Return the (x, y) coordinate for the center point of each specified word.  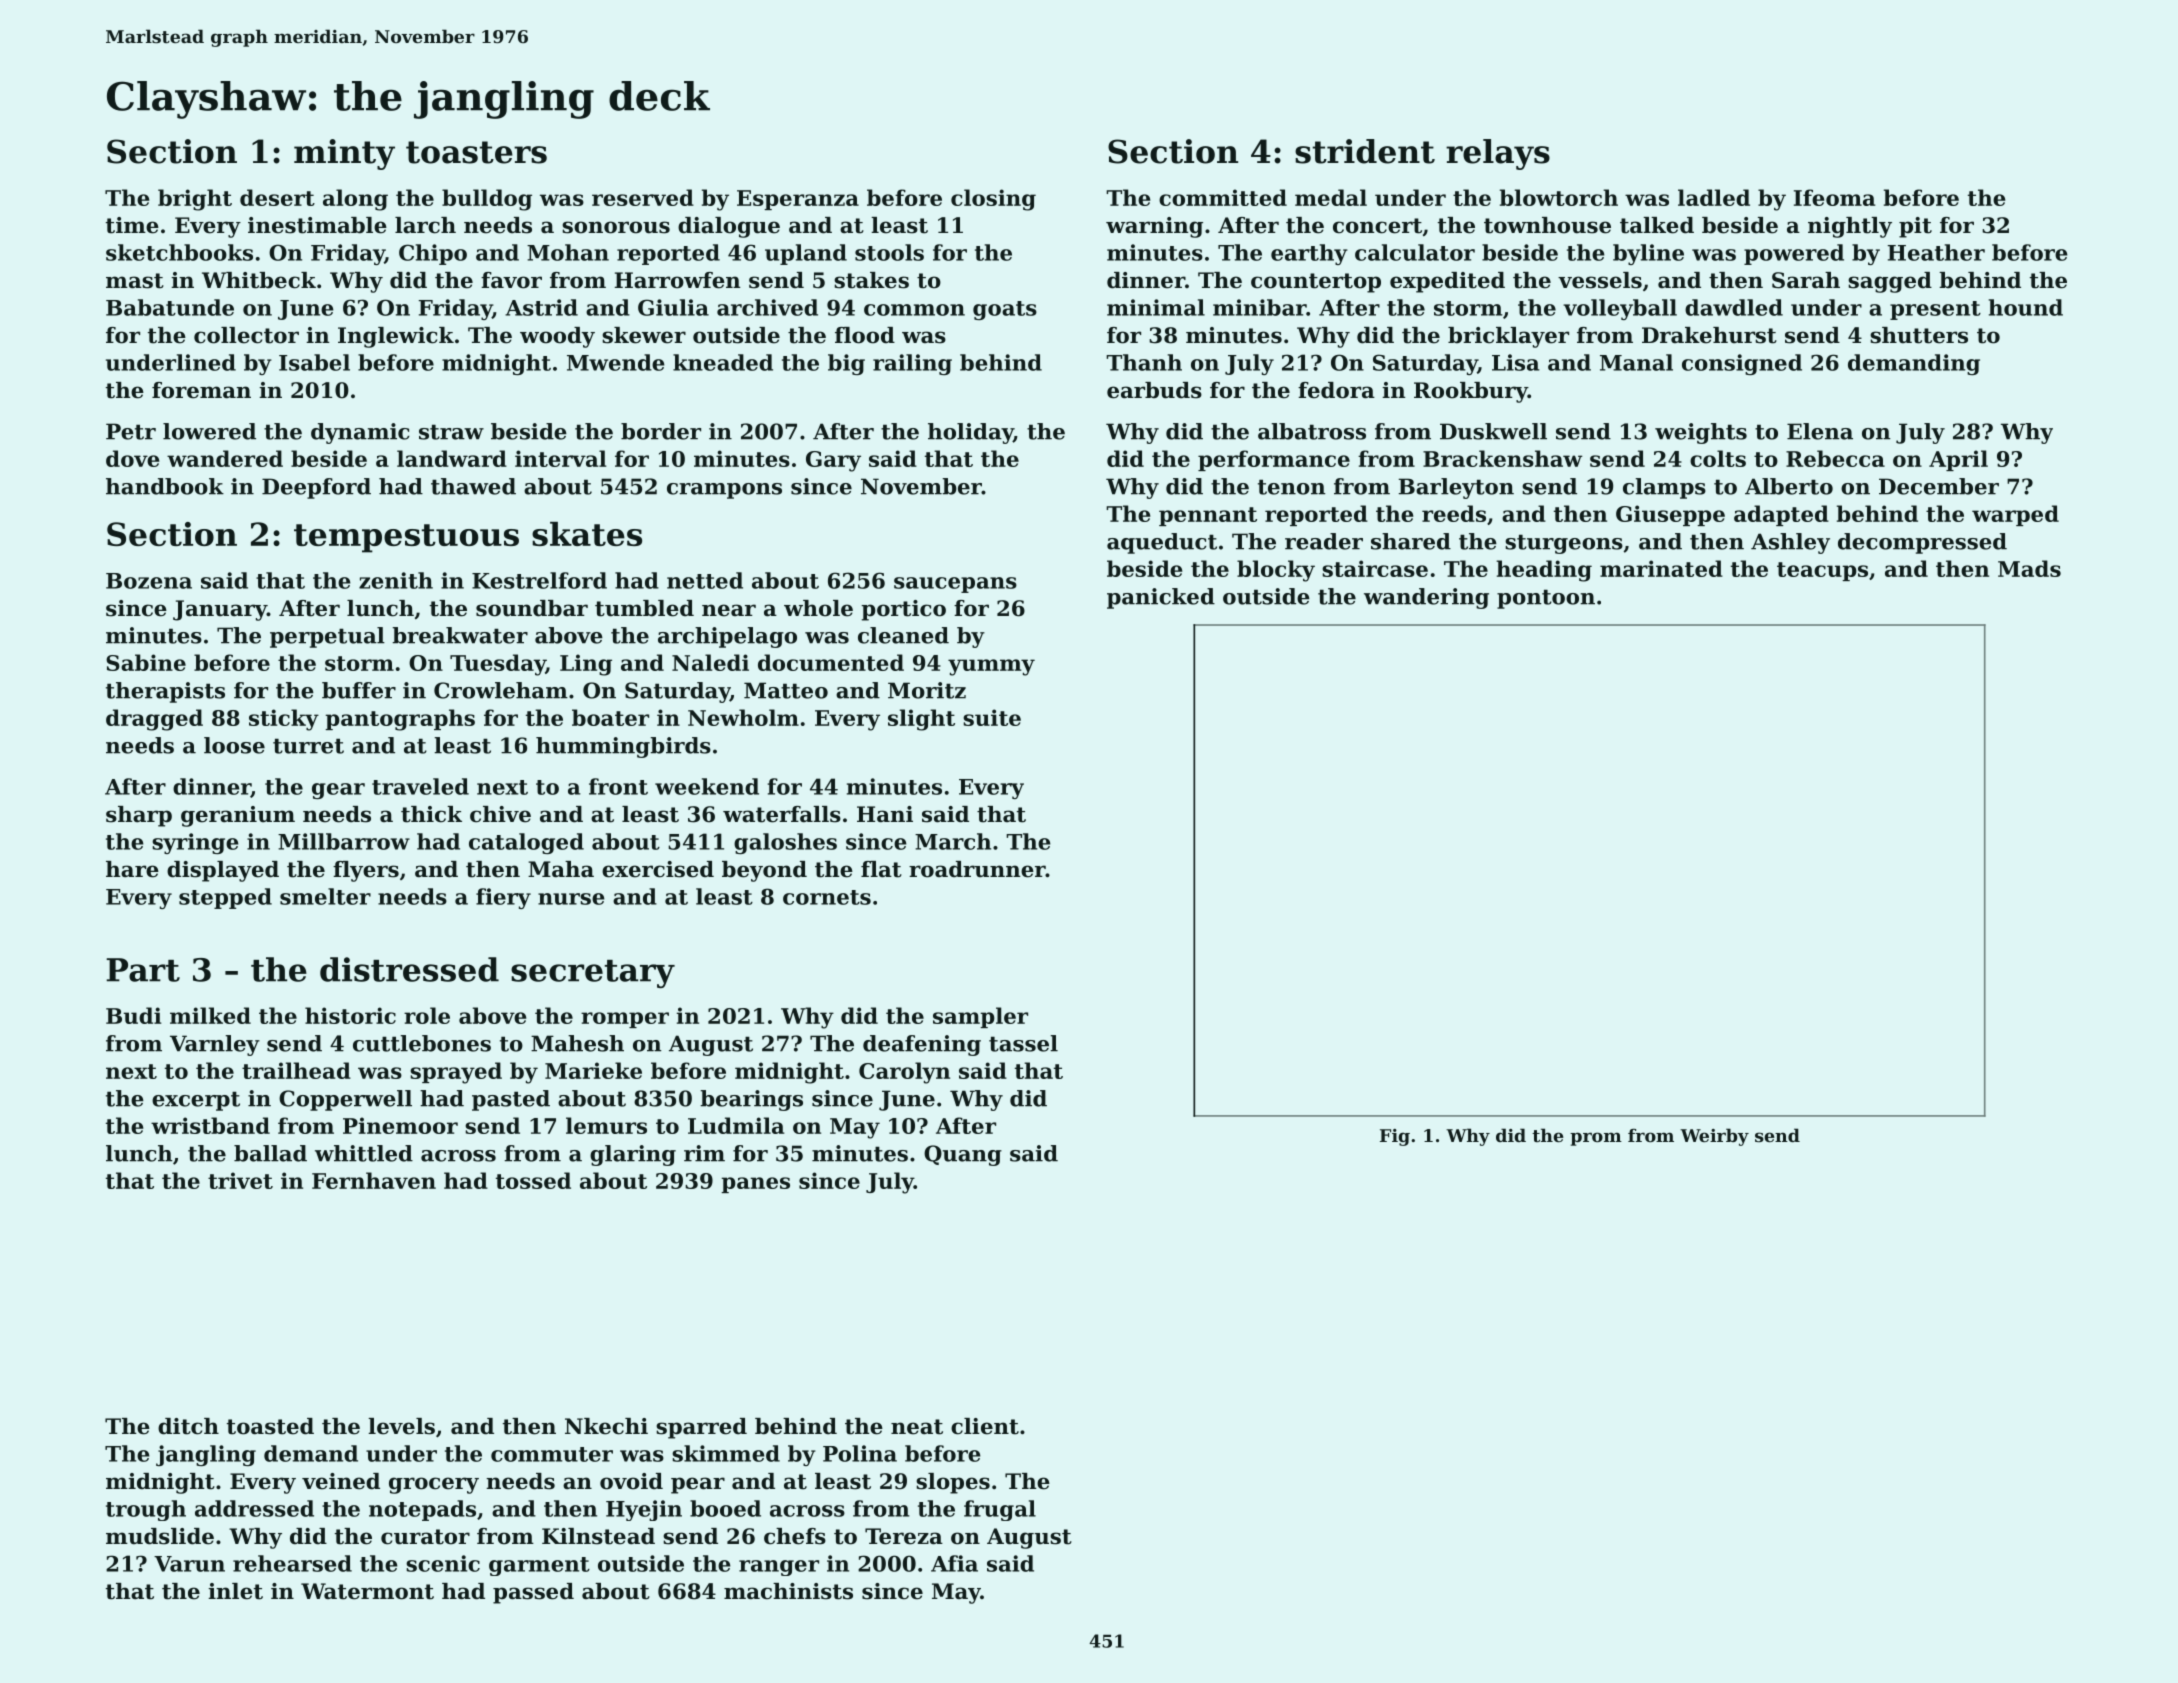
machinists (788, 1591)
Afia (954, 1563)
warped (2015, 515)
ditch (188, 1426)
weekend (707, 786)
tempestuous (406, 538)
